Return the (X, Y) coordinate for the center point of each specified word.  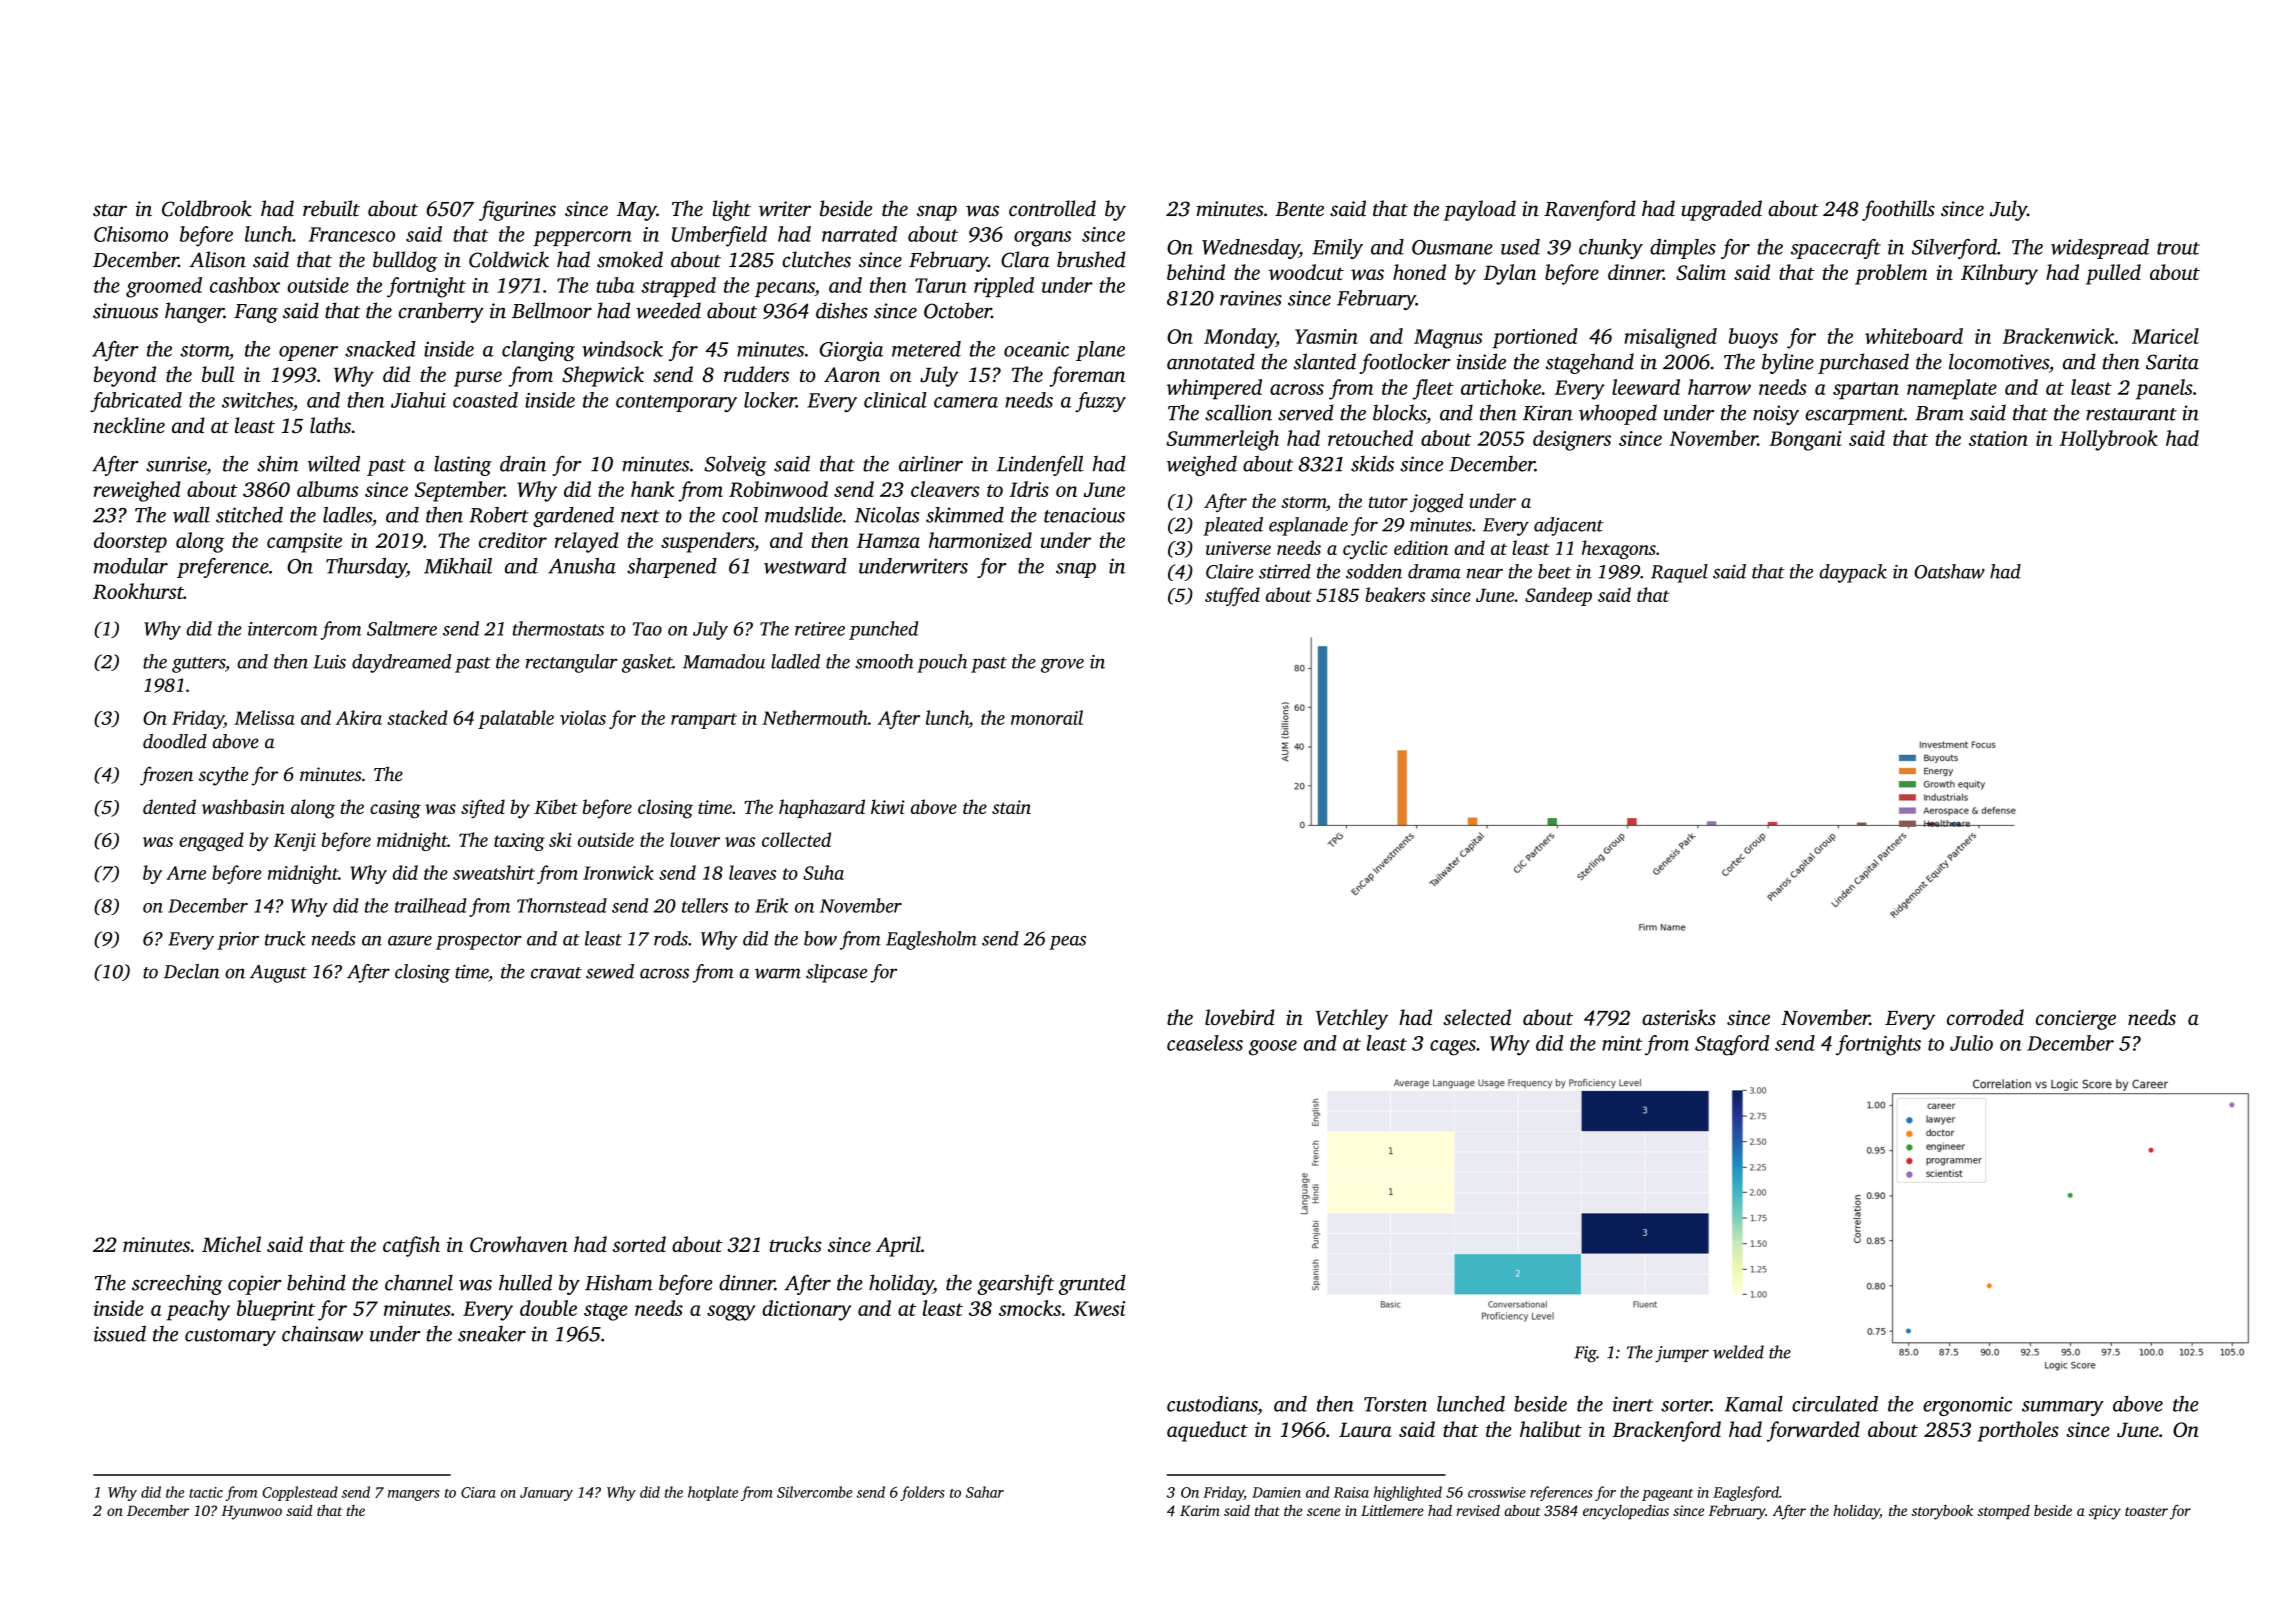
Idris (1029, 489)
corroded (1985, 1017)
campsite (304, 543)
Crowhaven (518, 1244)
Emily (1337, 249)
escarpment (1854, 416)
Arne (186, 873)
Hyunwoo (251, 1512)
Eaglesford (1746, 1493)
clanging (538, 351)
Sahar (985, 1492)
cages (1453, 1048)
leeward (1646, 387)
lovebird (1240, 1017)
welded (1738, 1352)
